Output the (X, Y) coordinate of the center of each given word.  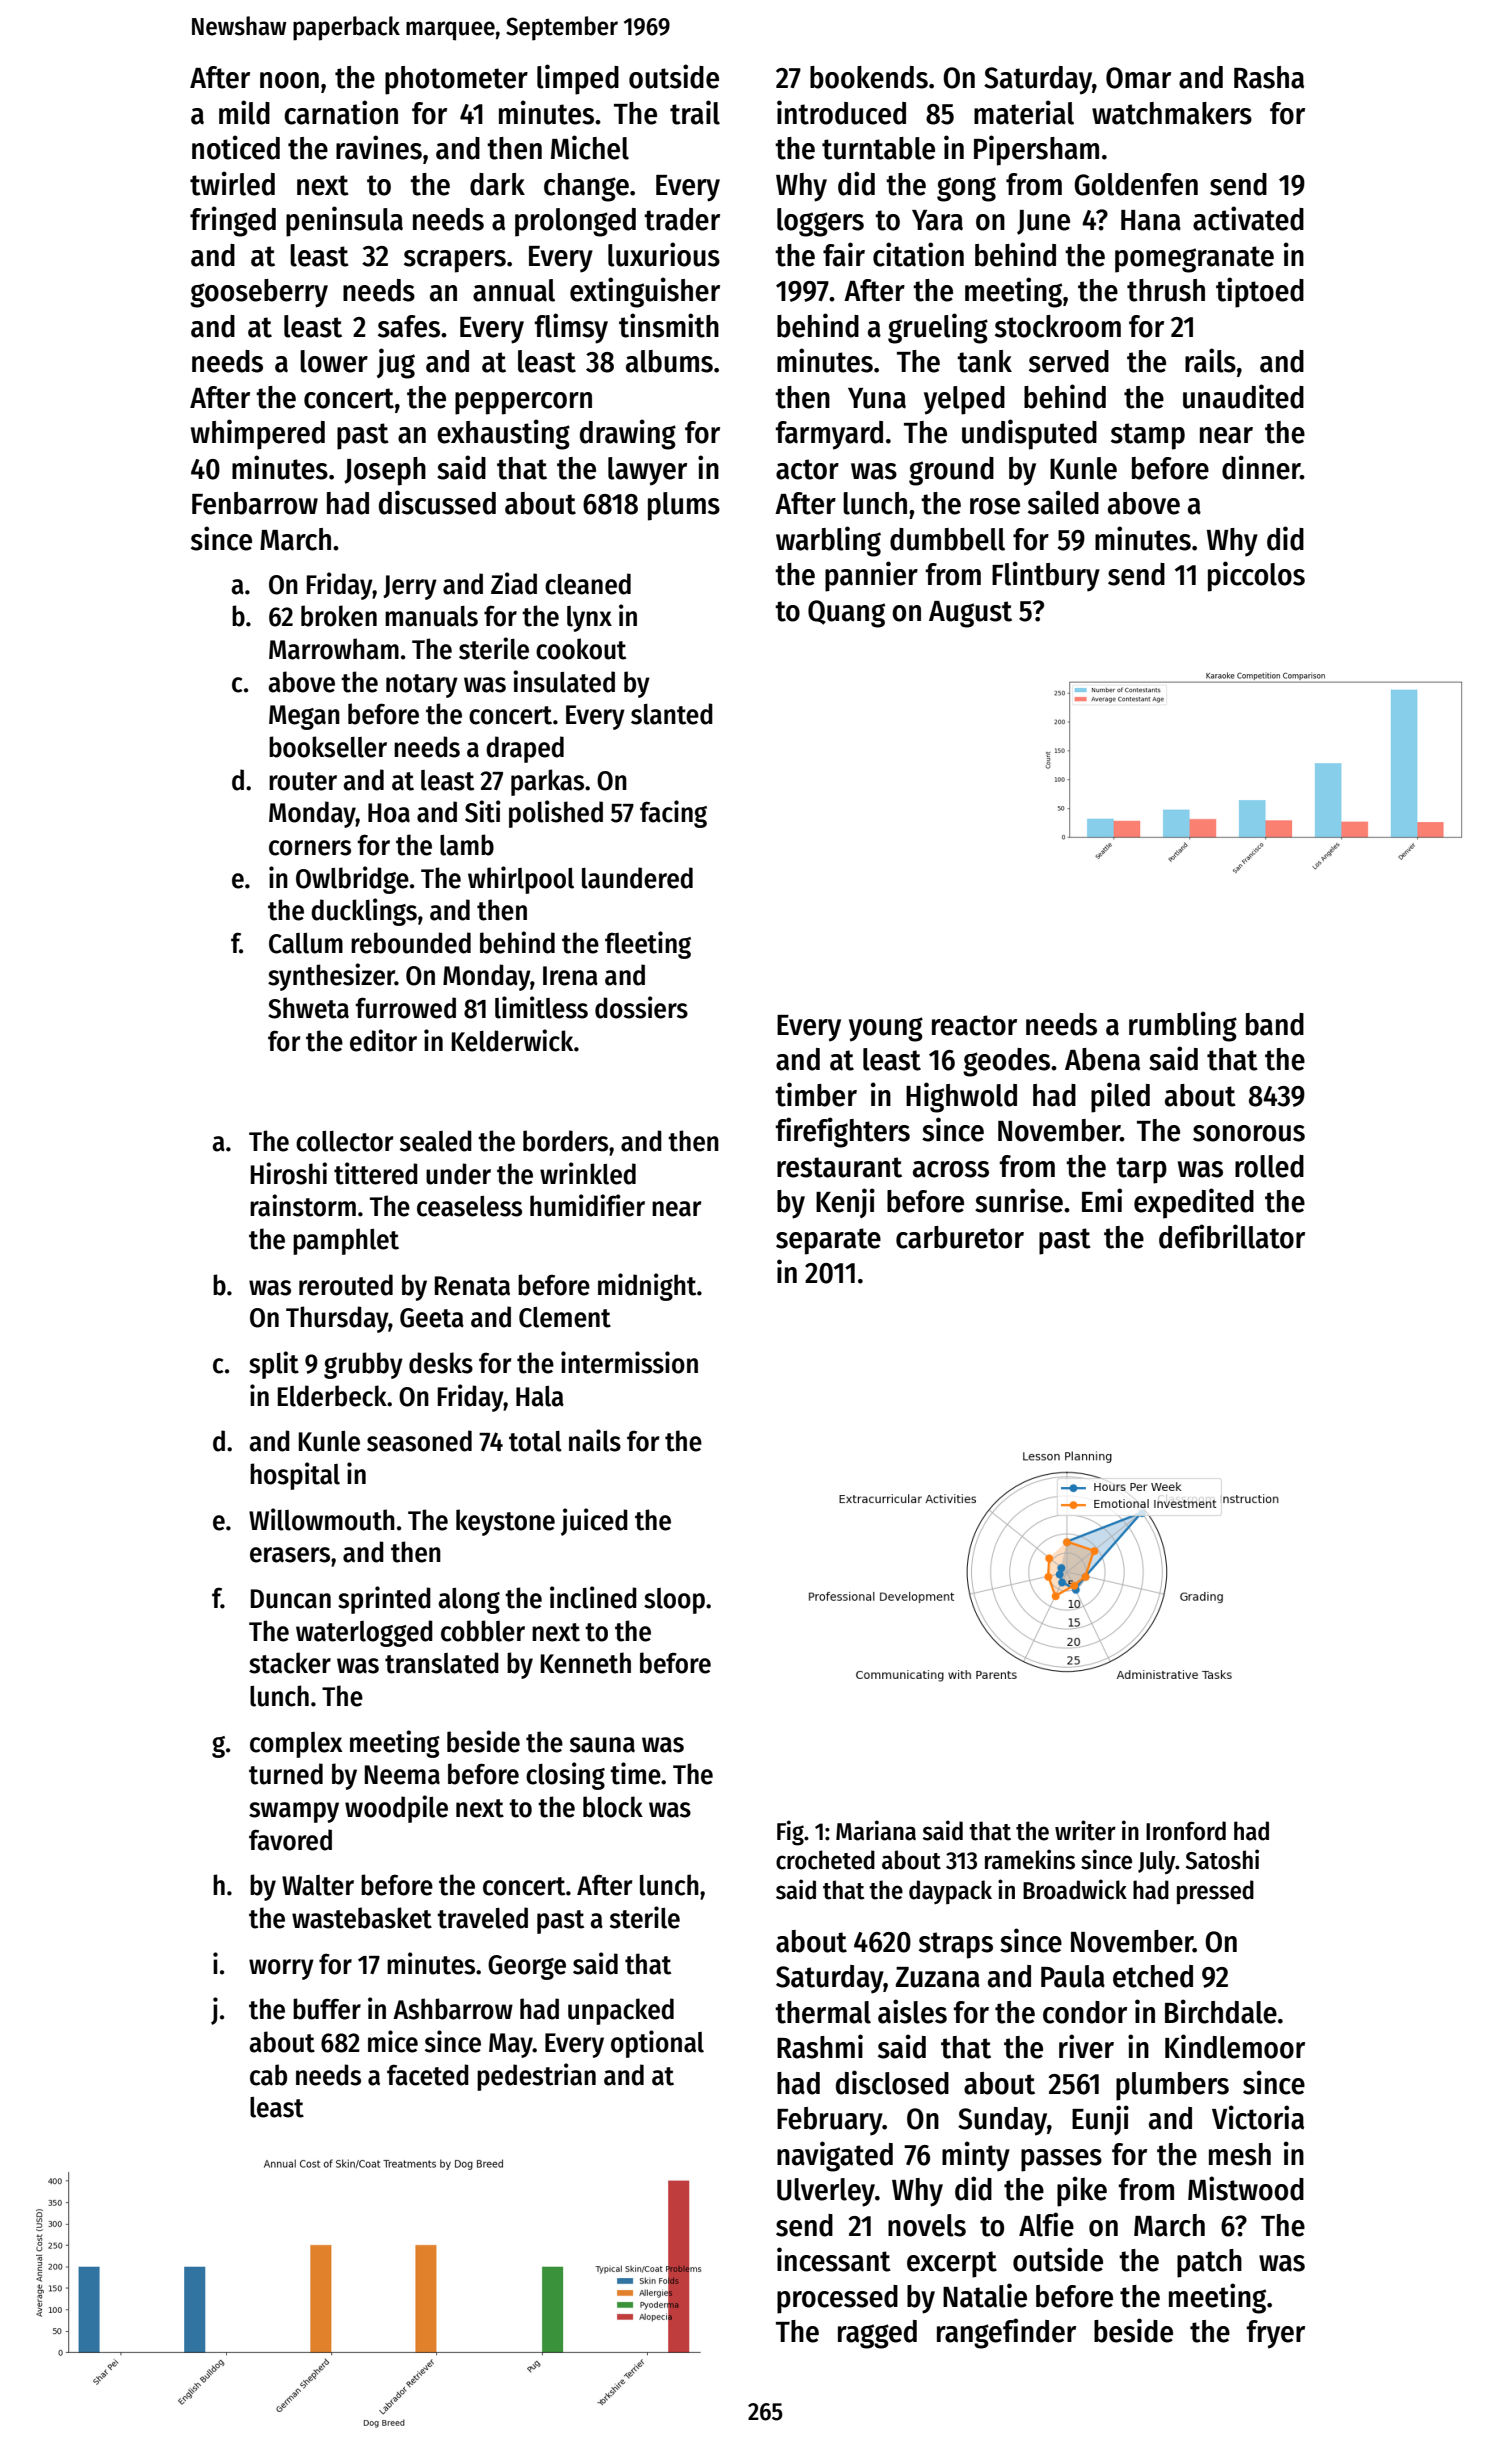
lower (334, 361)
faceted (428, 2075)
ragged (877, 2334)
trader (682, 219)
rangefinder (1006, 2333)
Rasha (1269, 77)
